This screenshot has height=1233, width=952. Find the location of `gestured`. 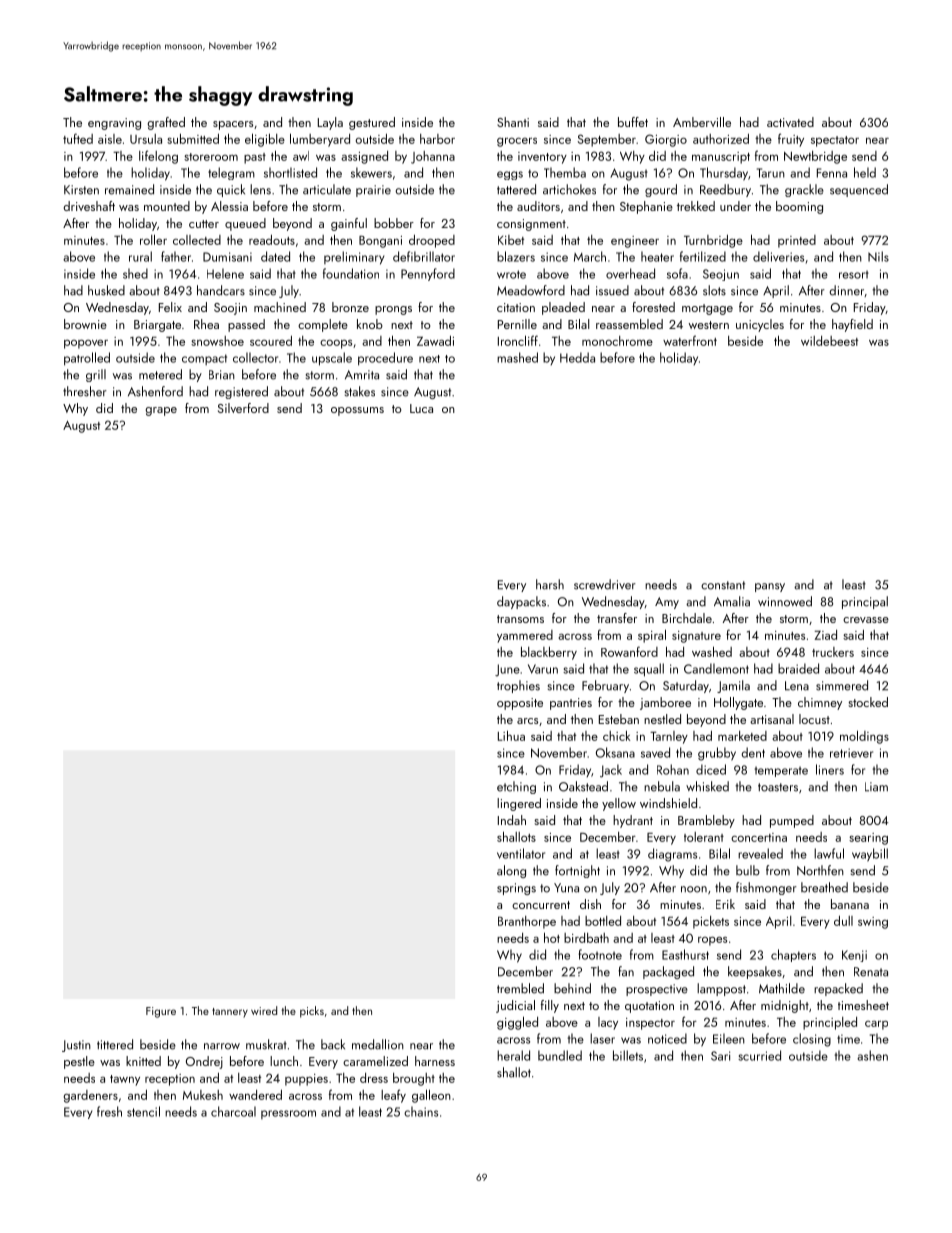

gestured is located at coordinates (372, 123).
